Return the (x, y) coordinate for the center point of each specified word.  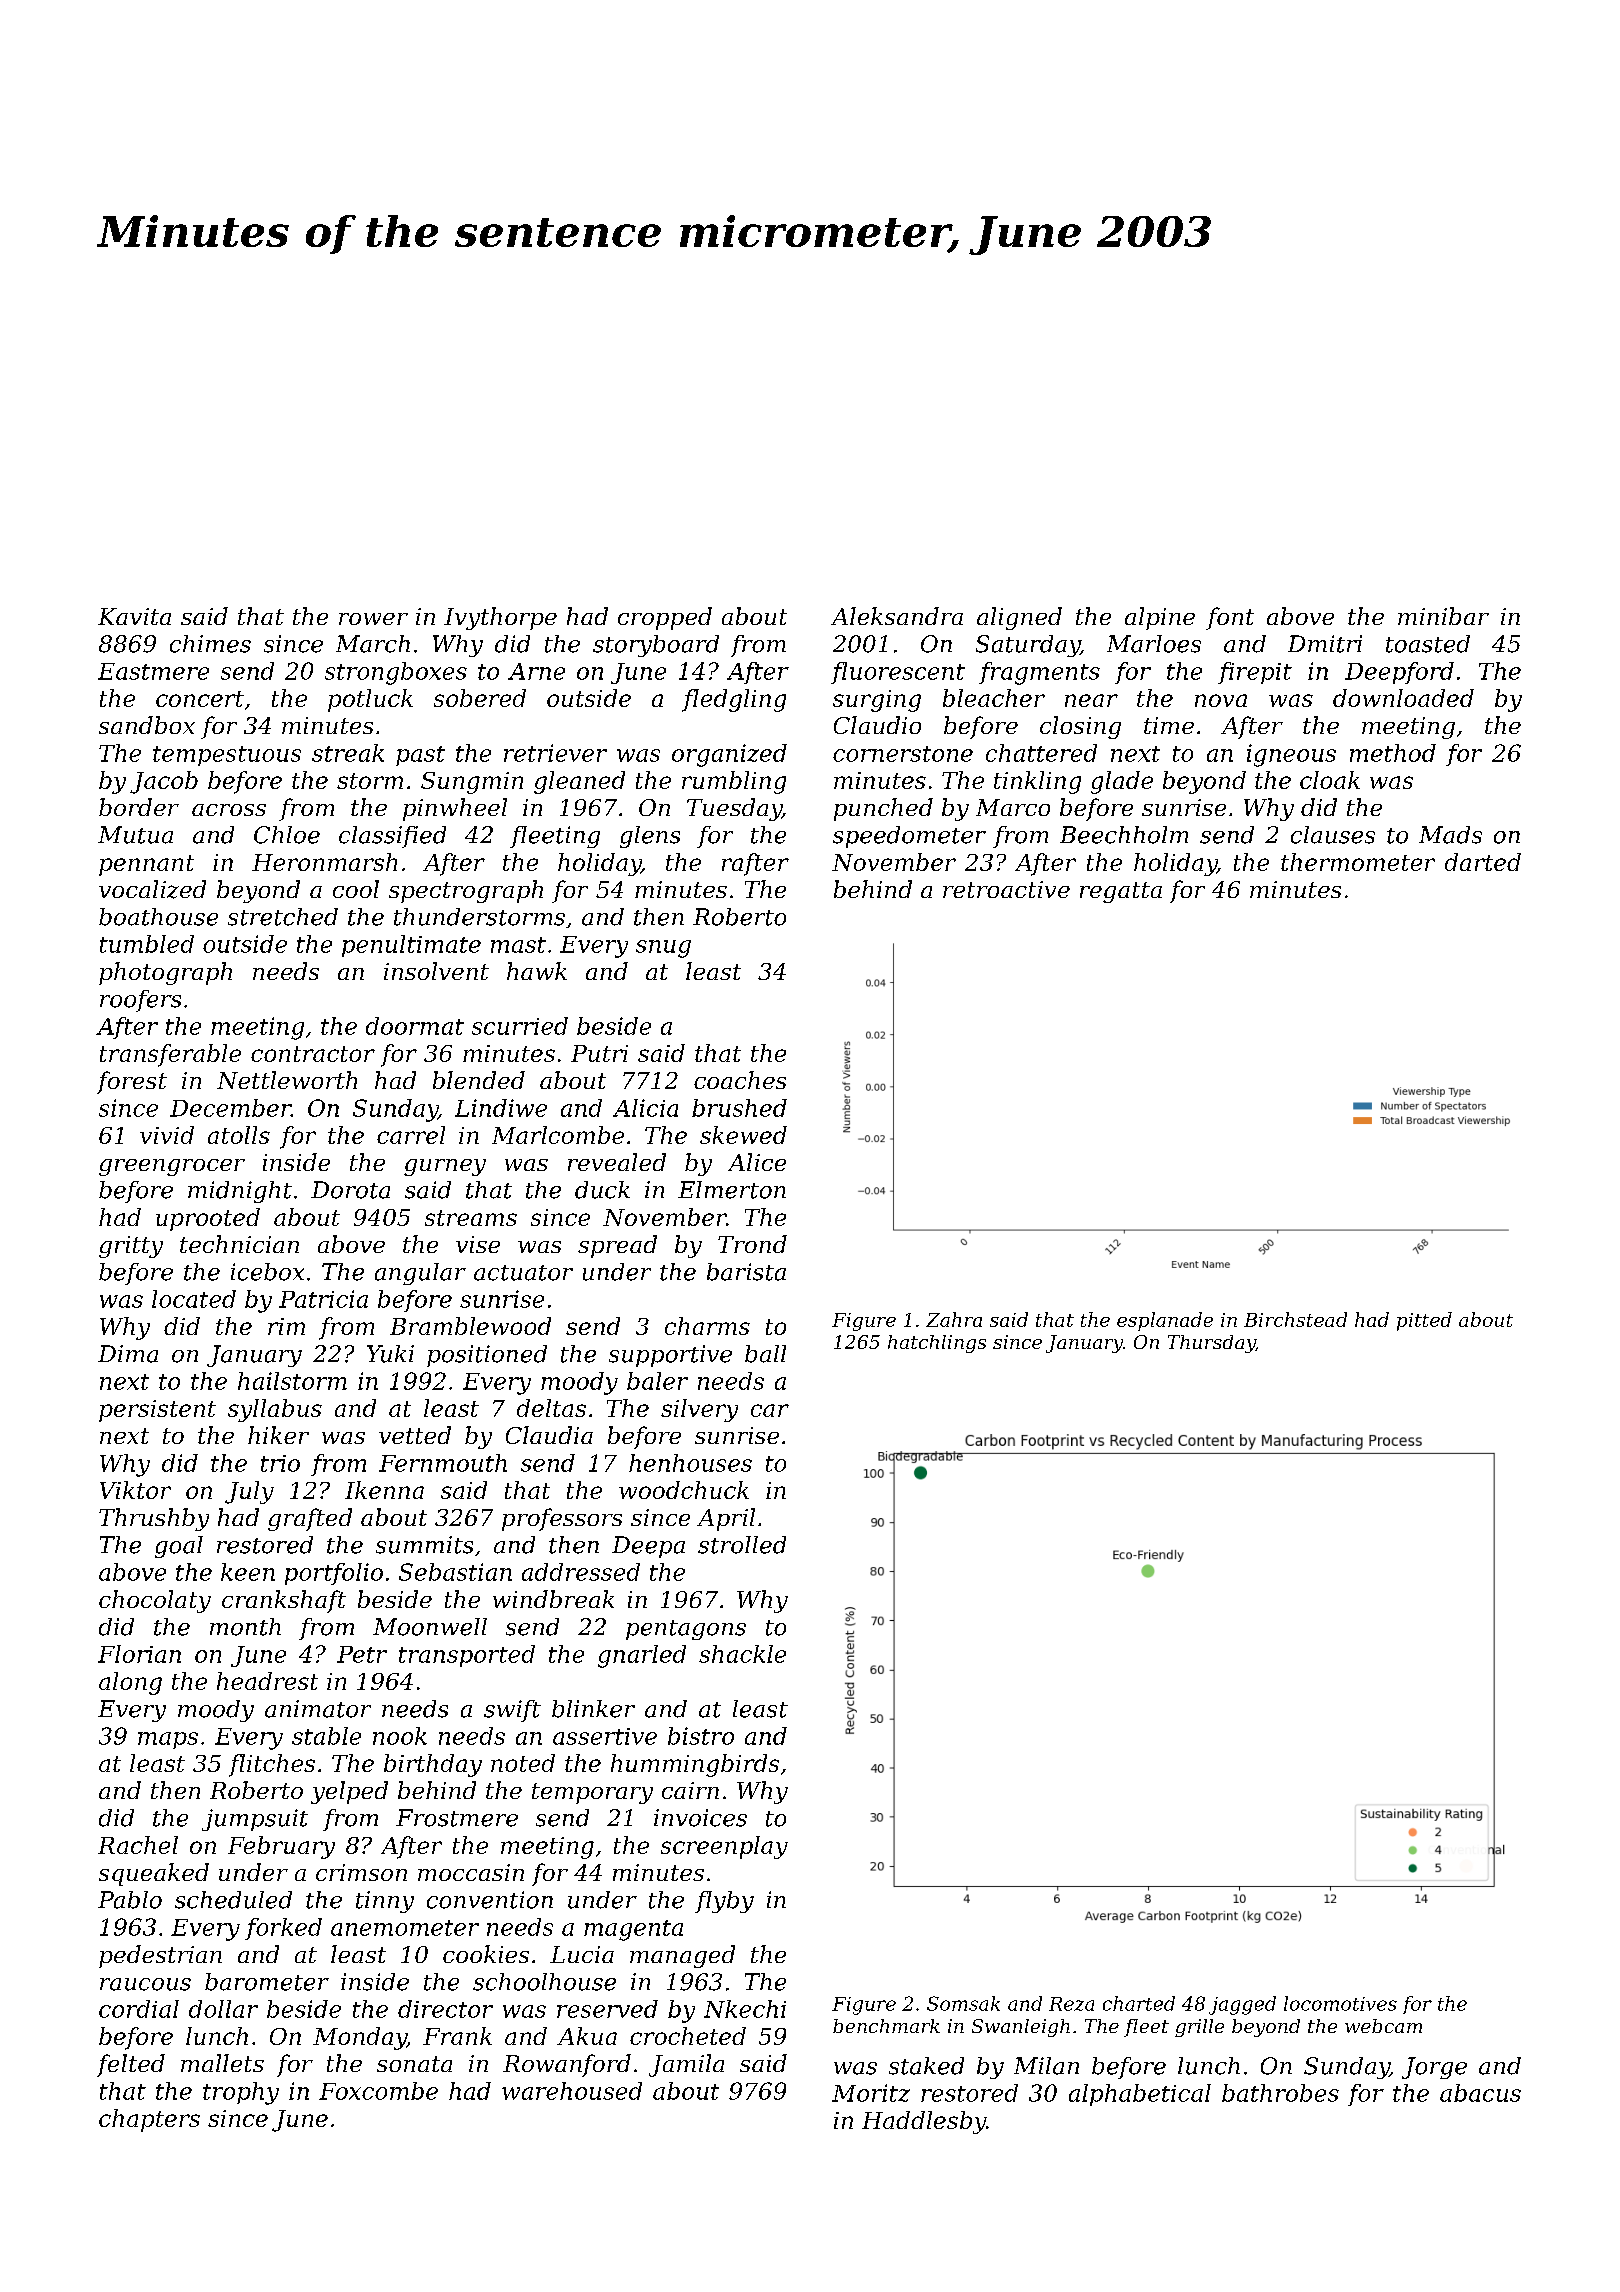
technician (239, 1244)
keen (248, 1572)
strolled (742, 1545)
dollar (223, 2009)
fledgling (734, 700)
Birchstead (1295, 1319)
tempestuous (227, 756)
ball (765, 1354)
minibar (1443, 616)
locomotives (1340, 2003)
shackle (742, 1654)
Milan (1046, 2066)
